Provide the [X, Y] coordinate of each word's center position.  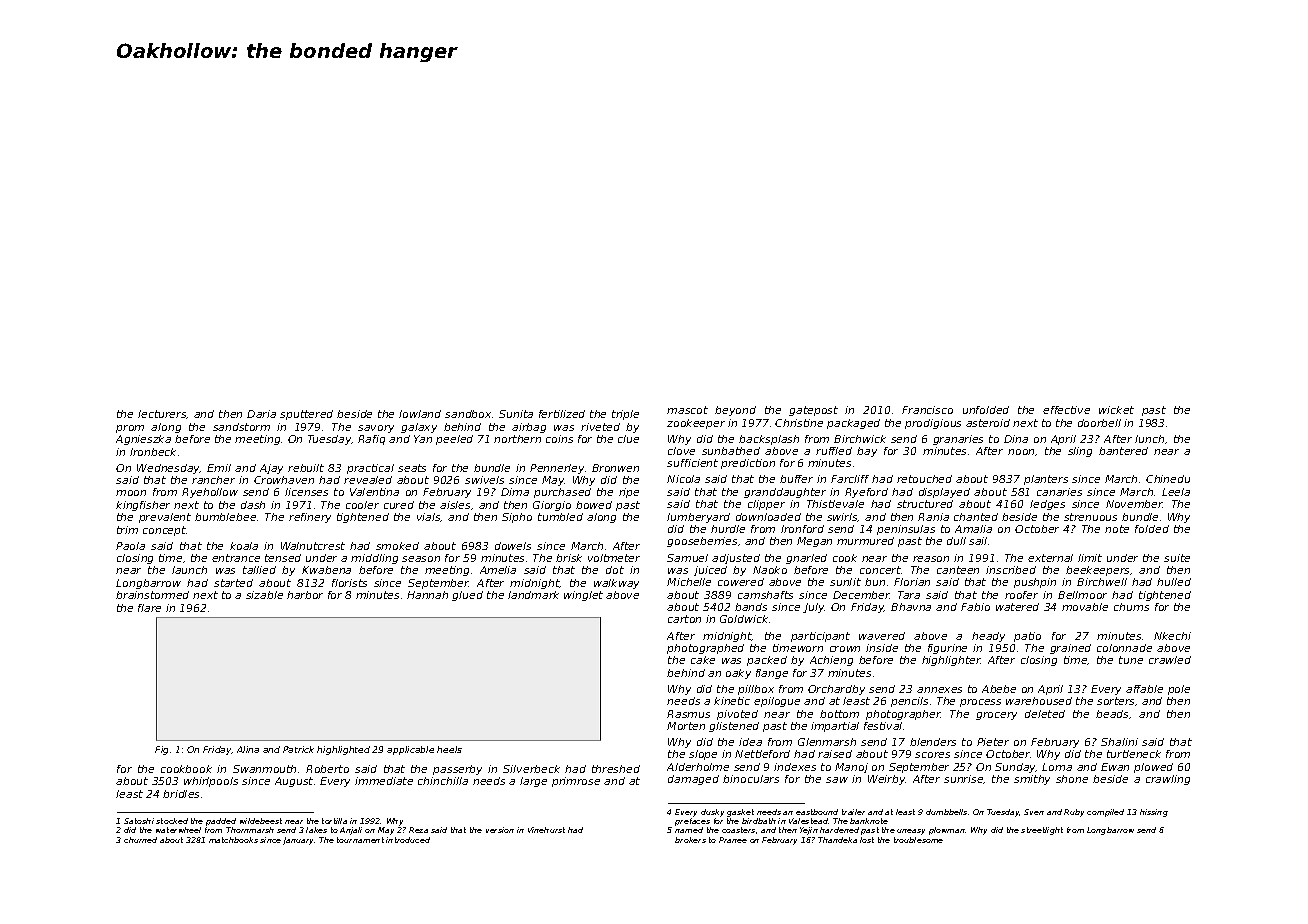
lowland [420, 414]
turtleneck [1134, 754]
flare [149, 608]
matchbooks [233, 840]
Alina [248, 749]
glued [467, 596]
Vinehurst [546, 830]
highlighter [951, 661]
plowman [947, 831]
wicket [1116, 410]
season [421, 559]
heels [449, 749]
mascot [687, 410]
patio [1027, 637]
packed [767, 661]
